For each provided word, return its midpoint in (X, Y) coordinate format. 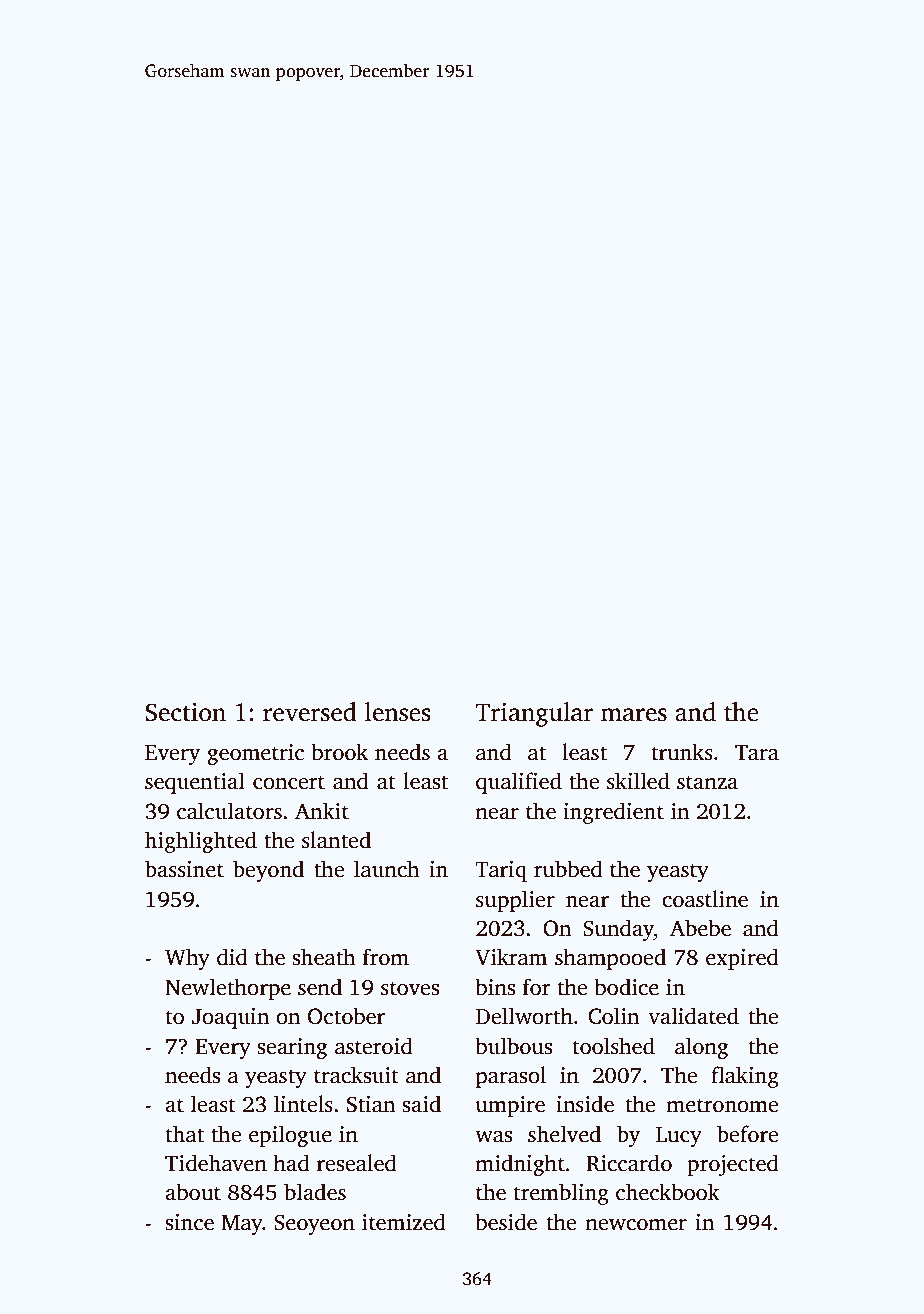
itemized (404, 1222)
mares (634, 715)
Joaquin (231, 1018)
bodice (626, 987)
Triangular (534, 714)
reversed (310, 712)
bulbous (513, 1046)
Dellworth (524, 1016)
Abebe (700, 928)
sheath (324, 957)
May (242, 1225)
